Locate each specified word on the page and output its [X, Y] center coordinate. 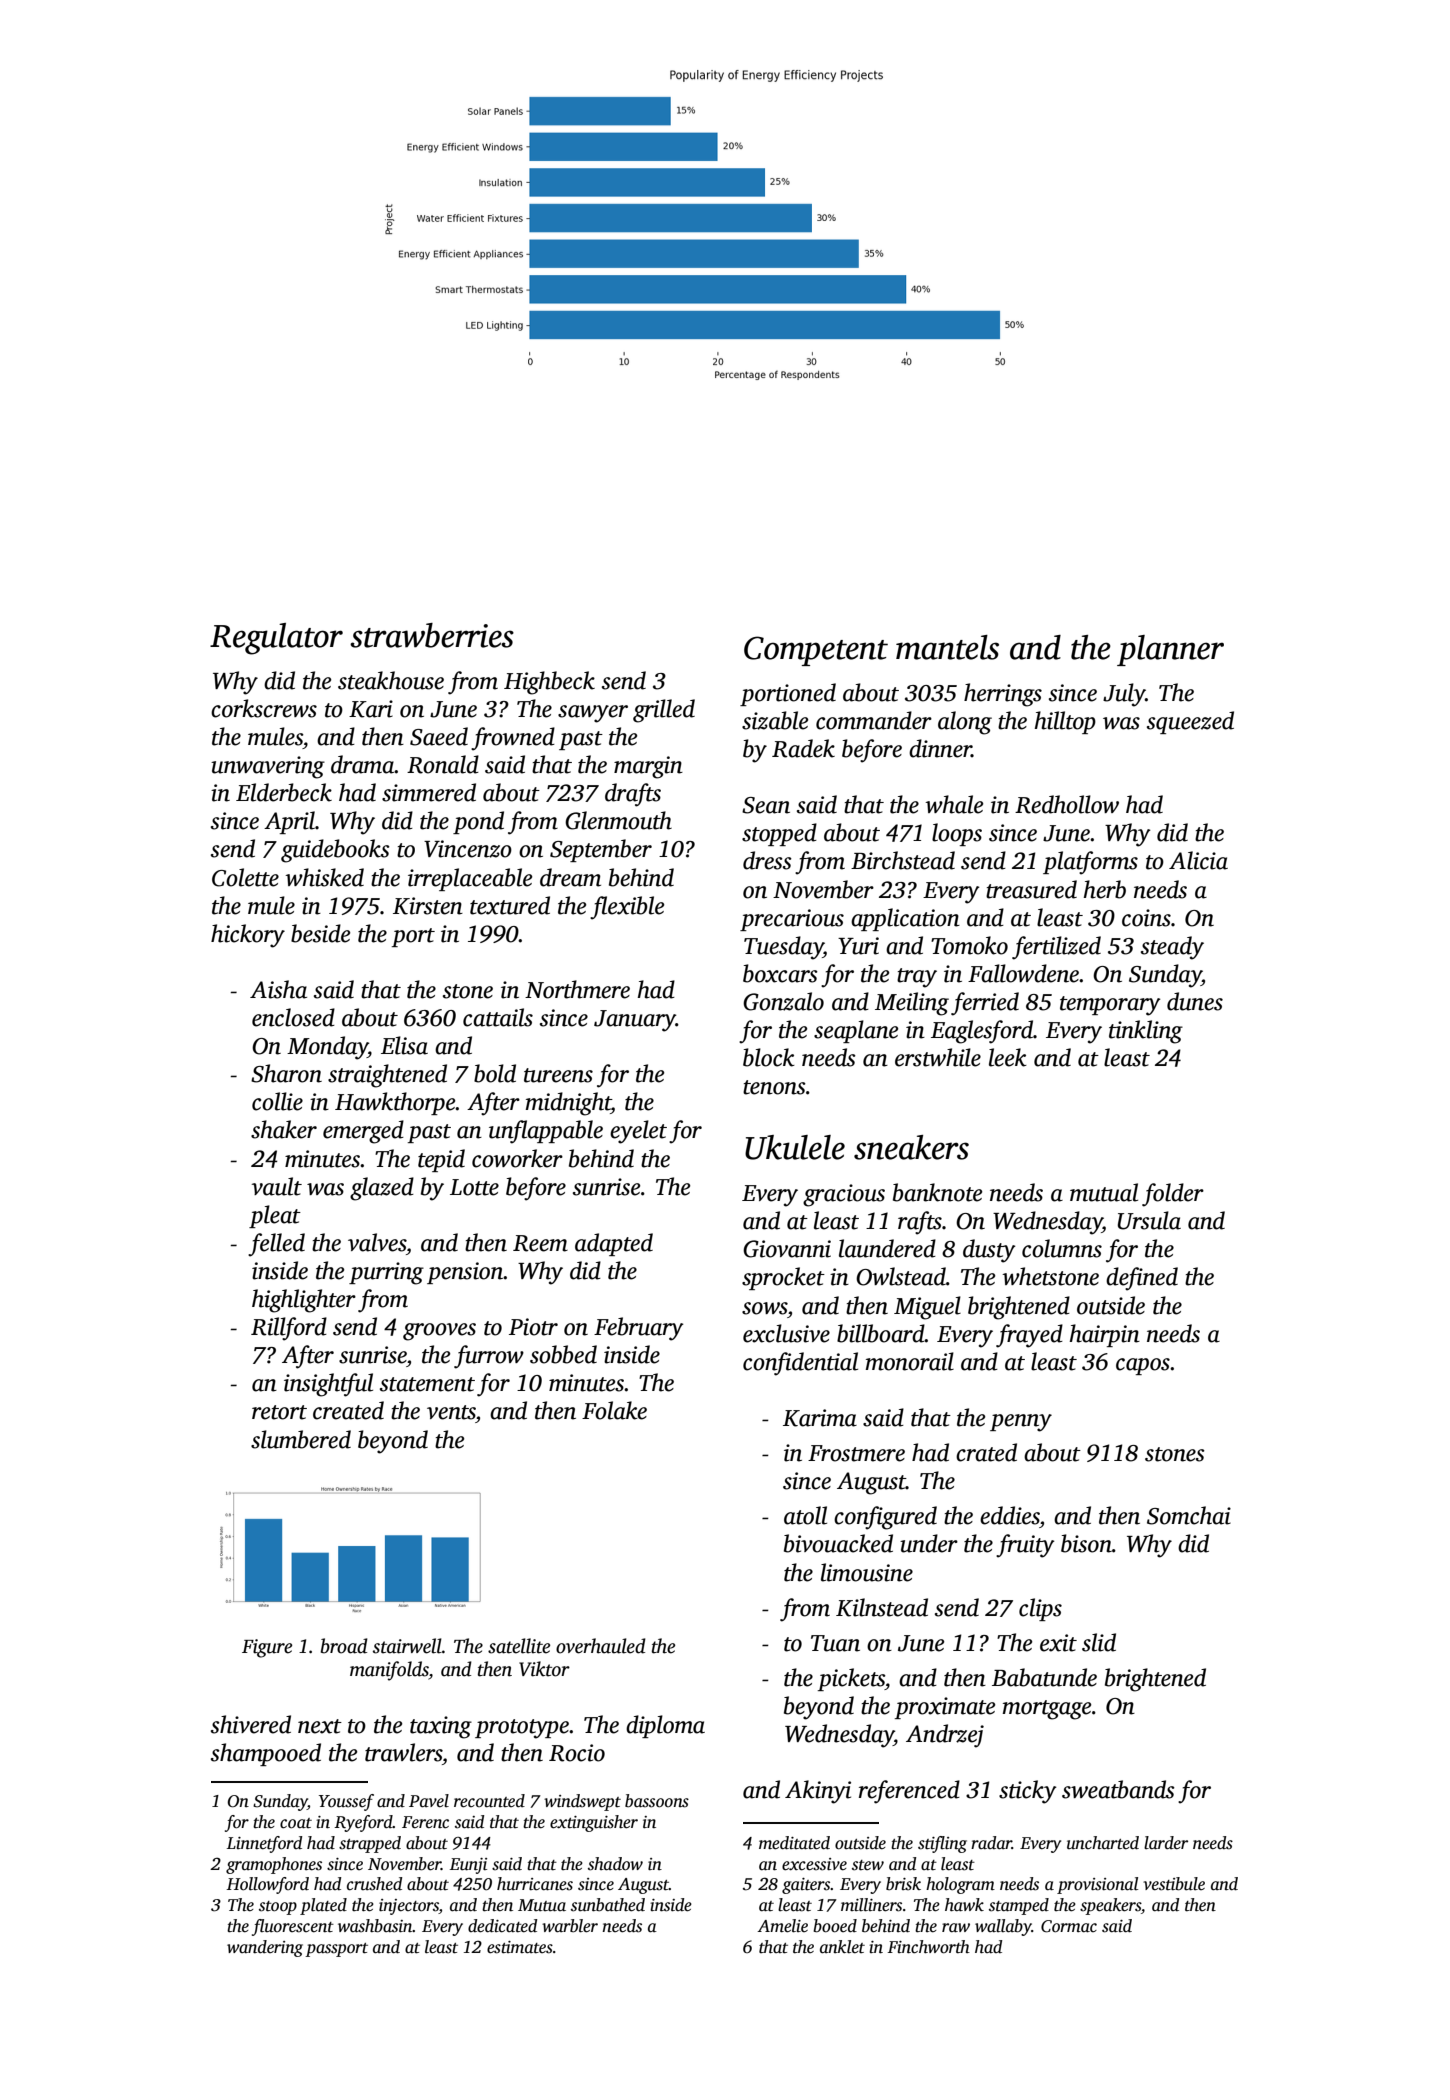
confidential [800, 1364]
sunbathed [608, 1905]
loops [957, 834]
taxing [441, 1727]
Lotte [474, 1187]
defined [1142, 1279]
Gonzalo [783, 1001]
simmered [429, 792]
